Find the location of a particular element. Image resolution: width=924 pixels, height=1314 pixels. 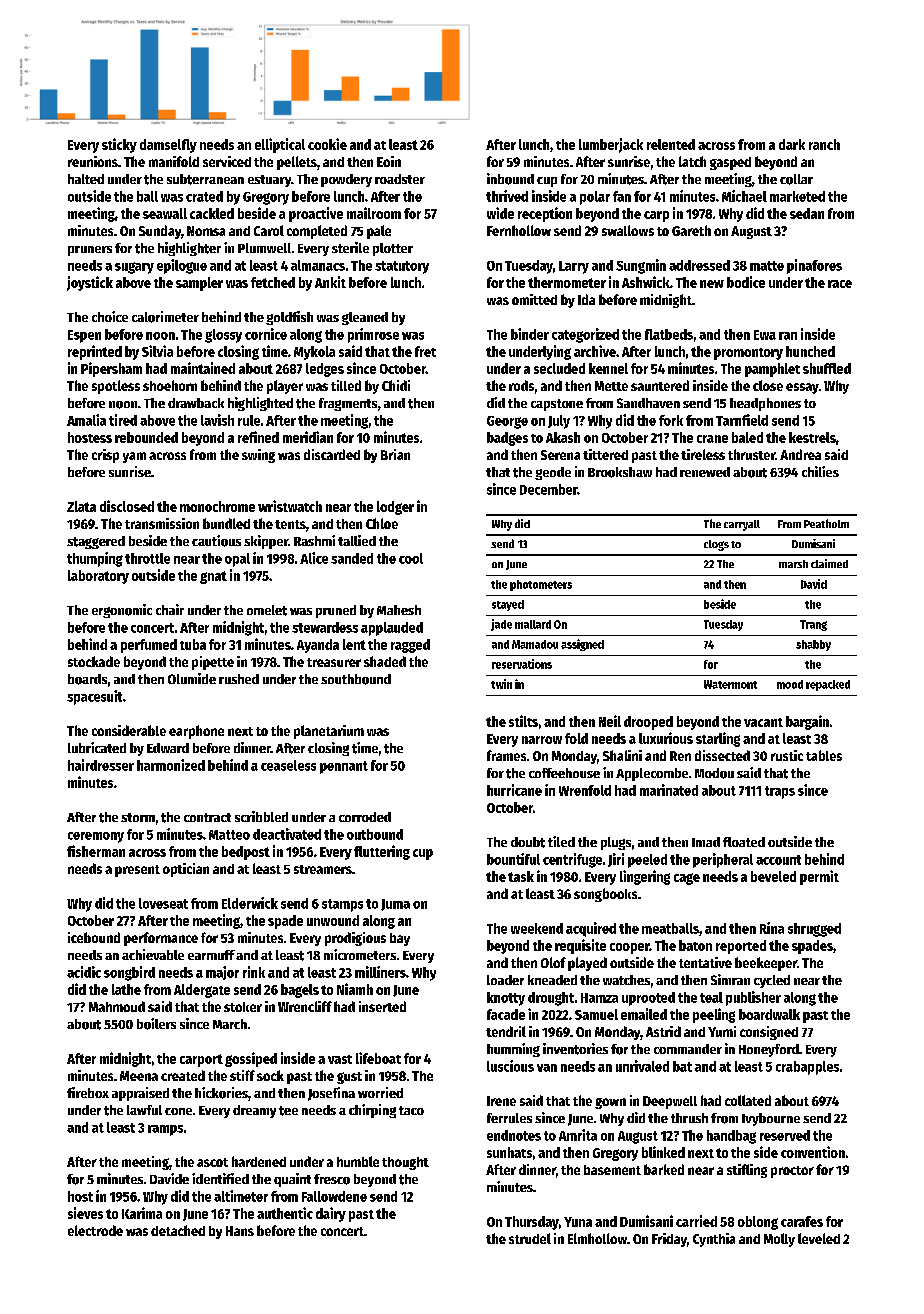

subterranean is located at coordinates (205, 179).
